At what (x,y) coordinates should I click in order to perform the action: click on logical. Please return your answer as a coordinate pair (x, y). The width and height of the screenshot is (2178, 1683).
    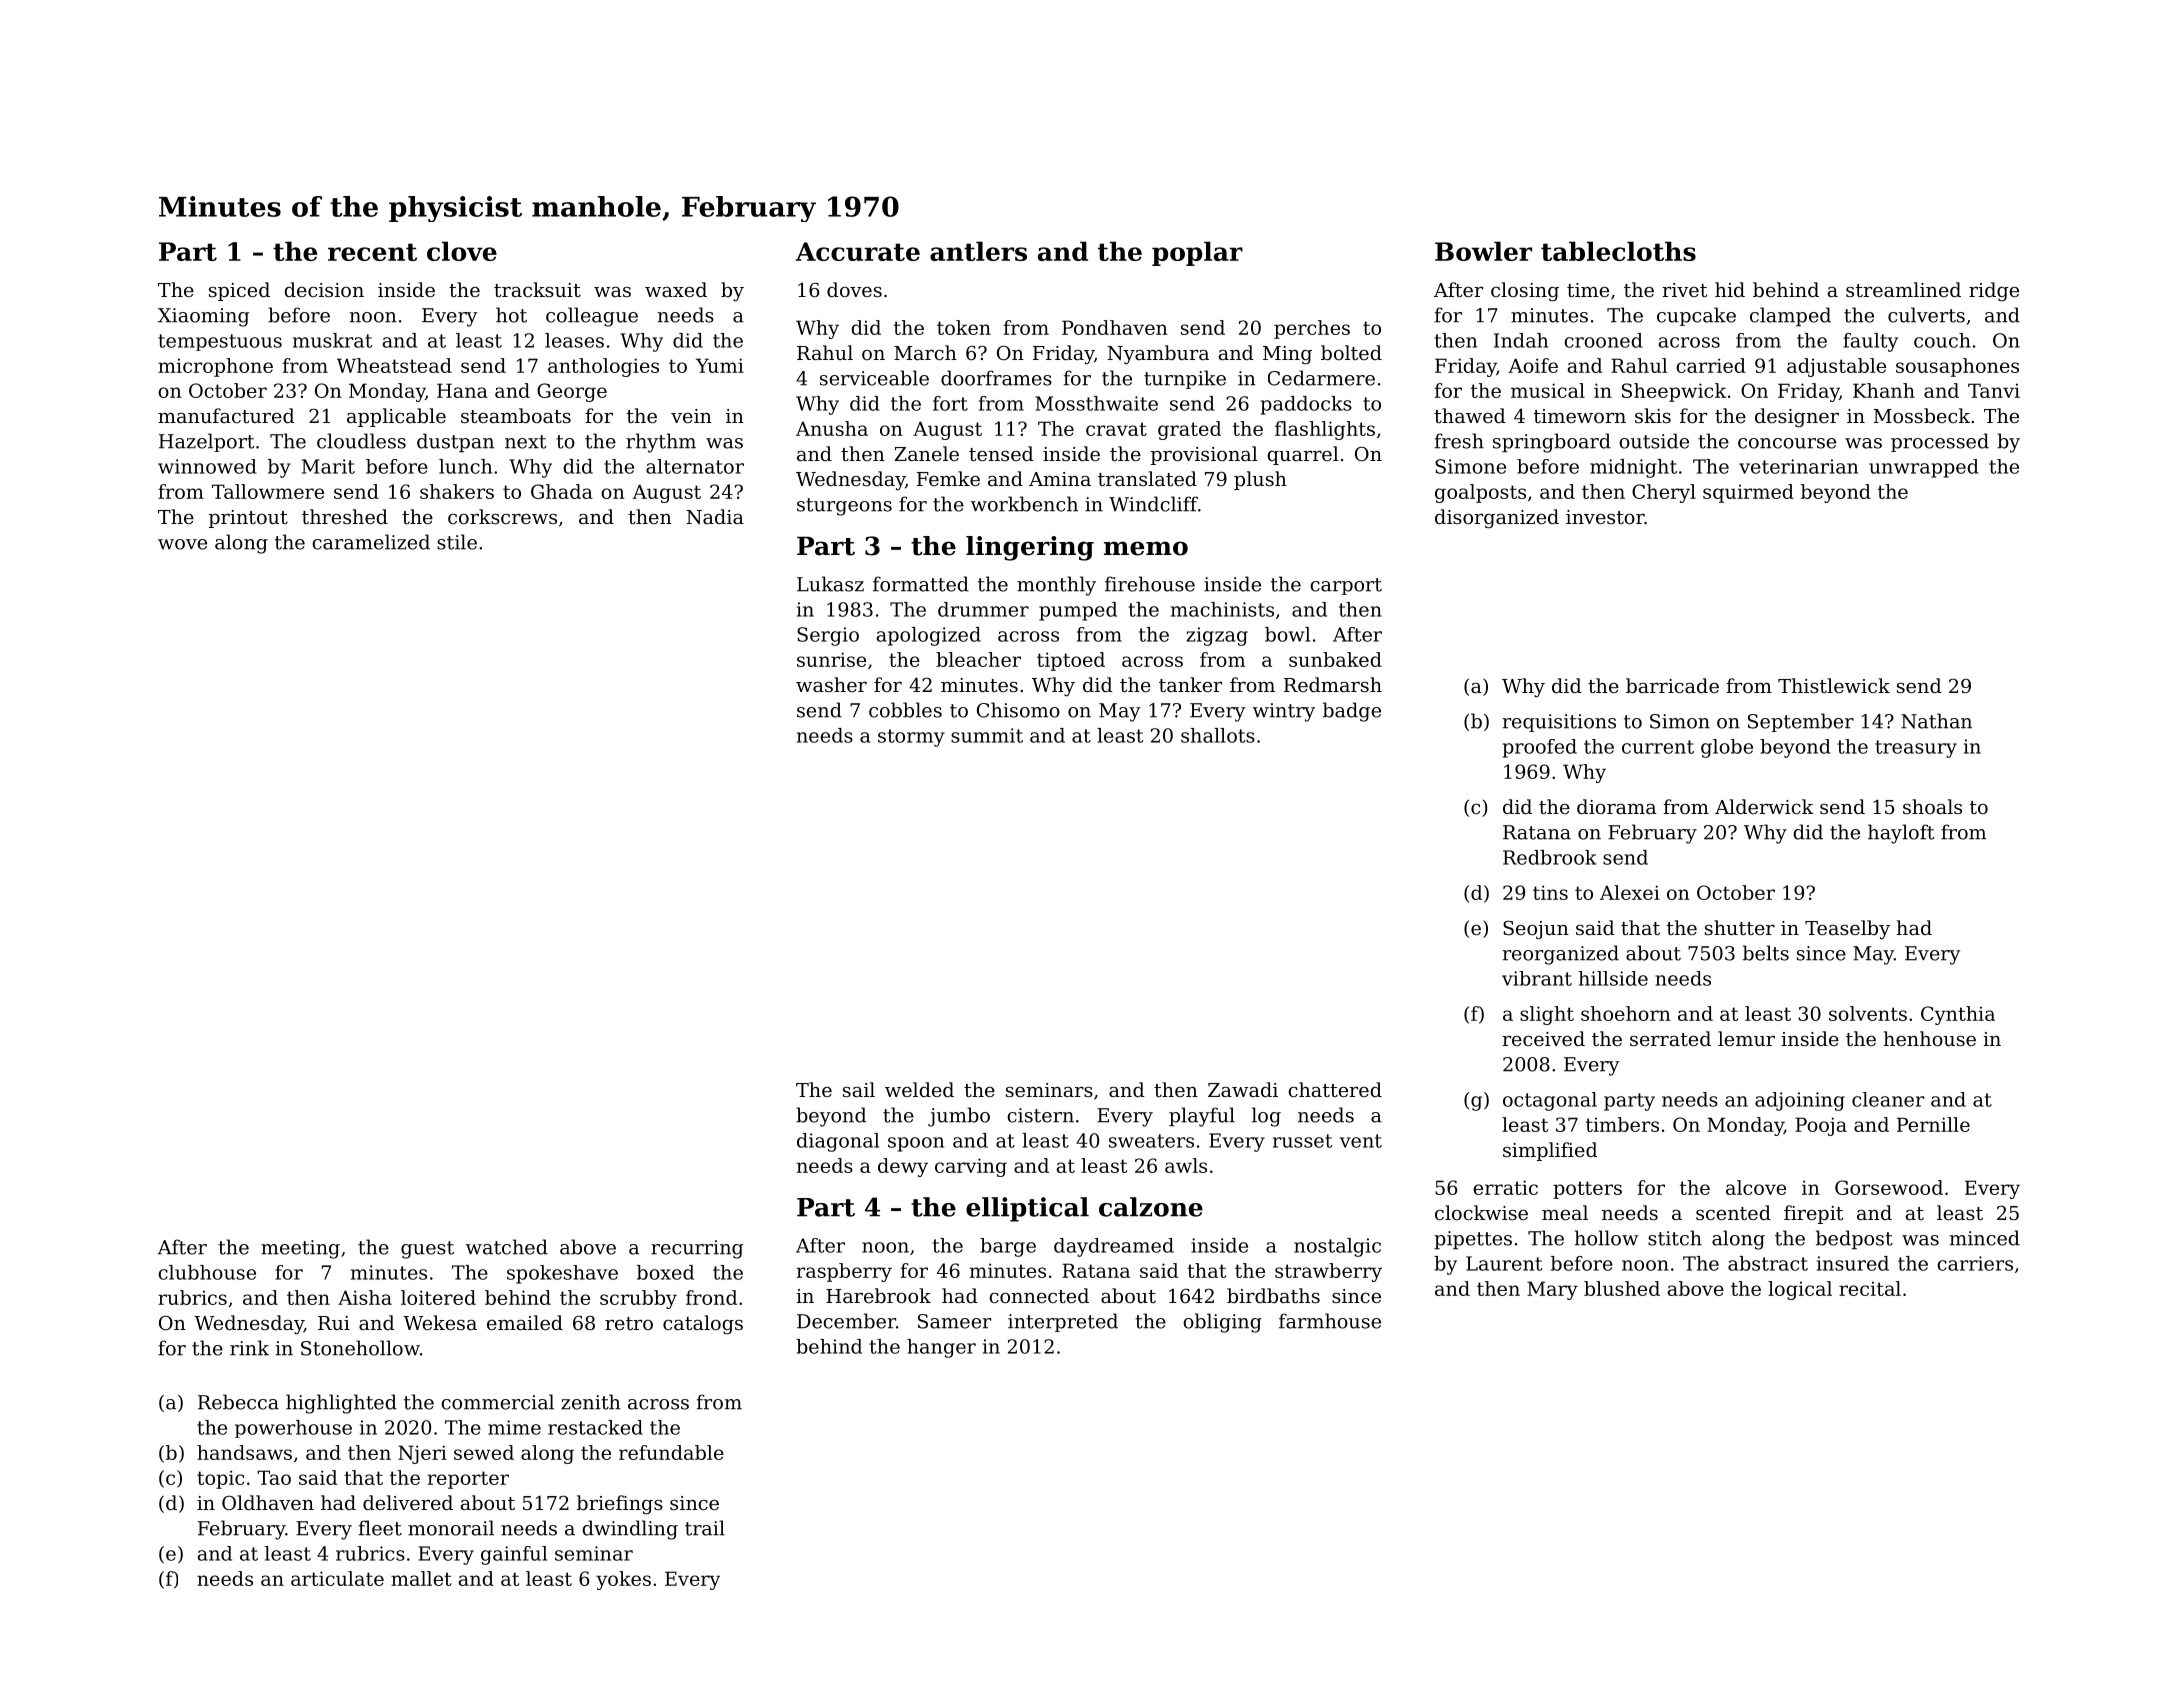
    Looking at the image, I should click on (1800, 1290).
